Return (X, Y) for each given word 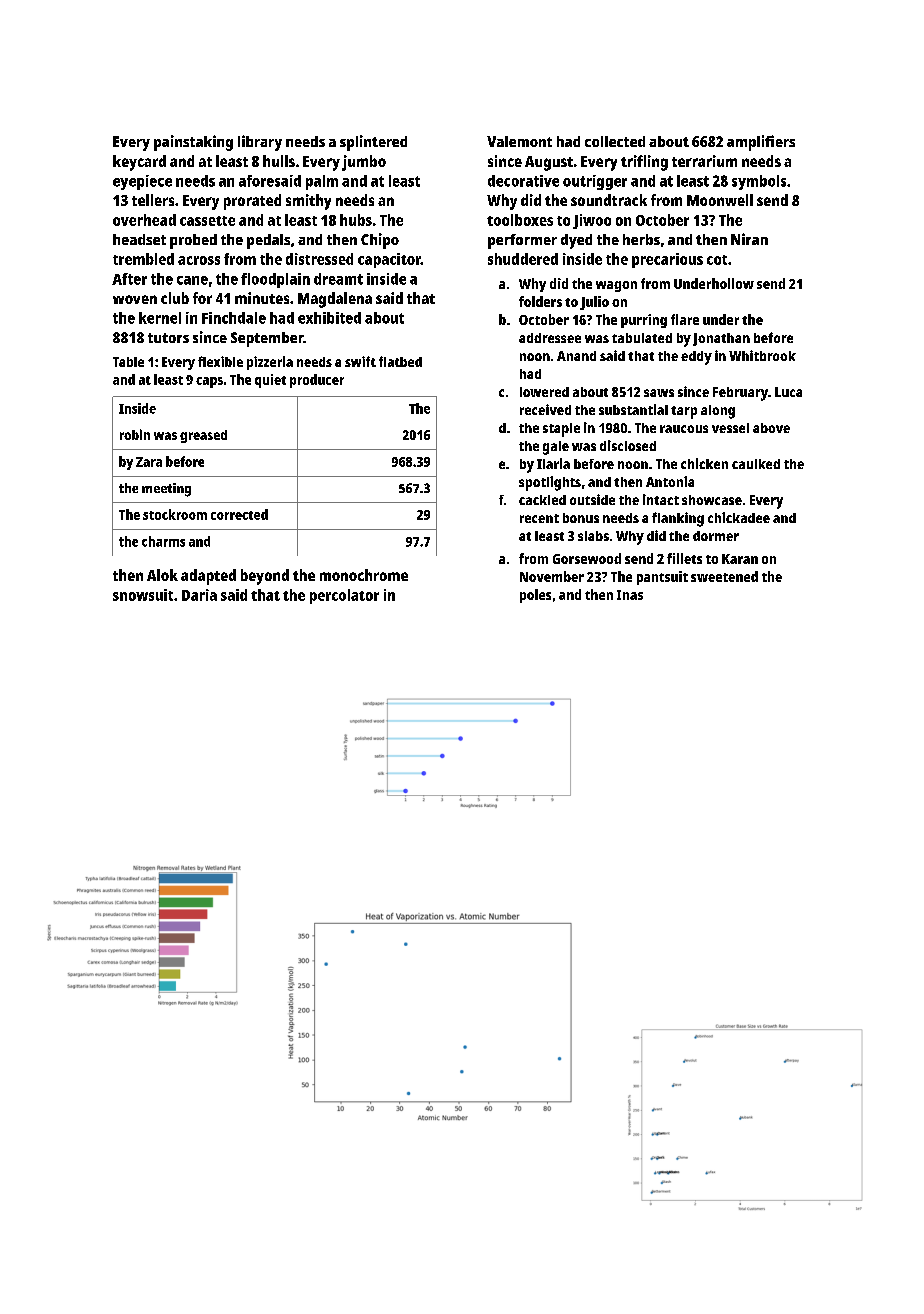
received (545, 409)
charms (163, 541)
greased (203, 436)
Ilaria (553, 463)
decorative (523, 181)
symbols (759, 182)
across (199, 260)
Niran (749, 239)
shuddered (523, 259)
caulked (756, 464)
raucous (684, 429)
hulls (279, 161)
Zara (149, 462)
